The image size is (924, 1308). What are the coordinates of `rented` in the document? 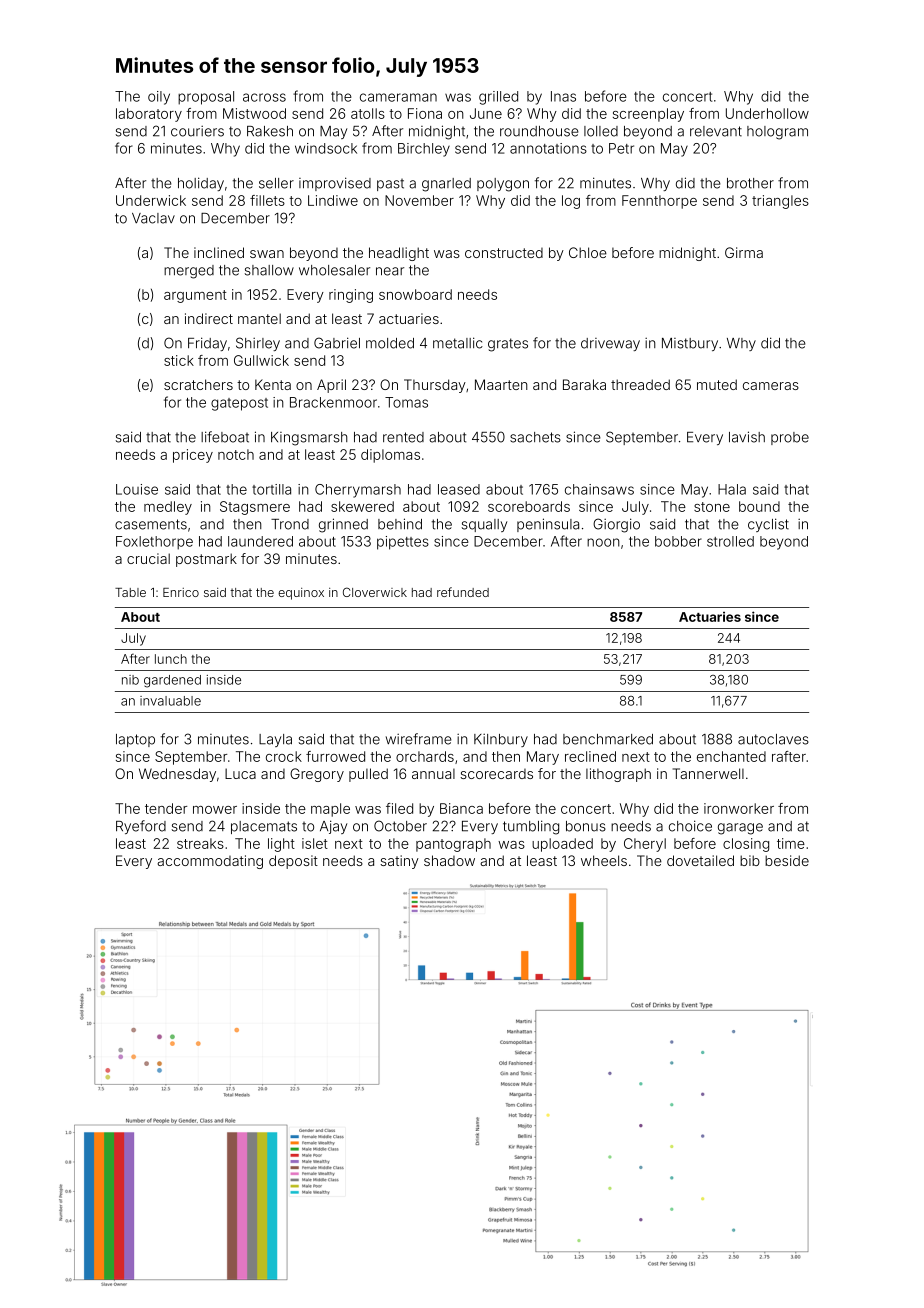 It's located at (403, 437).
